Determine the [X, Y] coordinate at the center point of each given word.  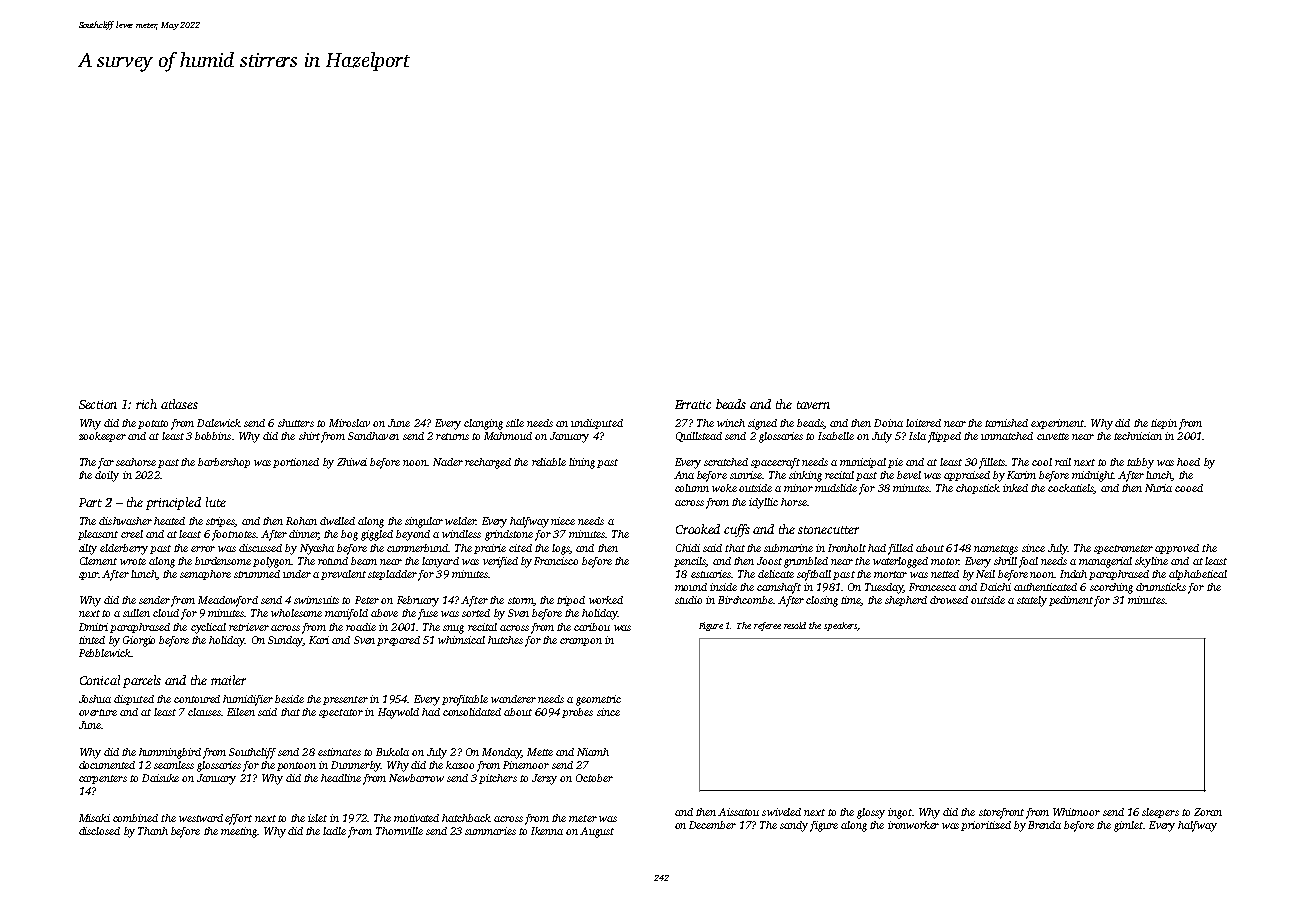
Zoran [1208, 812]
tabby [1140, 463]
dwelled [337, 521]
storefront [1001, 813]
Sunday [285, 641]
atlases [179, 404]
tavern [813, 405]
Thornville [399, 831]
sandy [794, 826]
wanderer [513, 699]
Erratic [693, 404]
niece [563, 521]
